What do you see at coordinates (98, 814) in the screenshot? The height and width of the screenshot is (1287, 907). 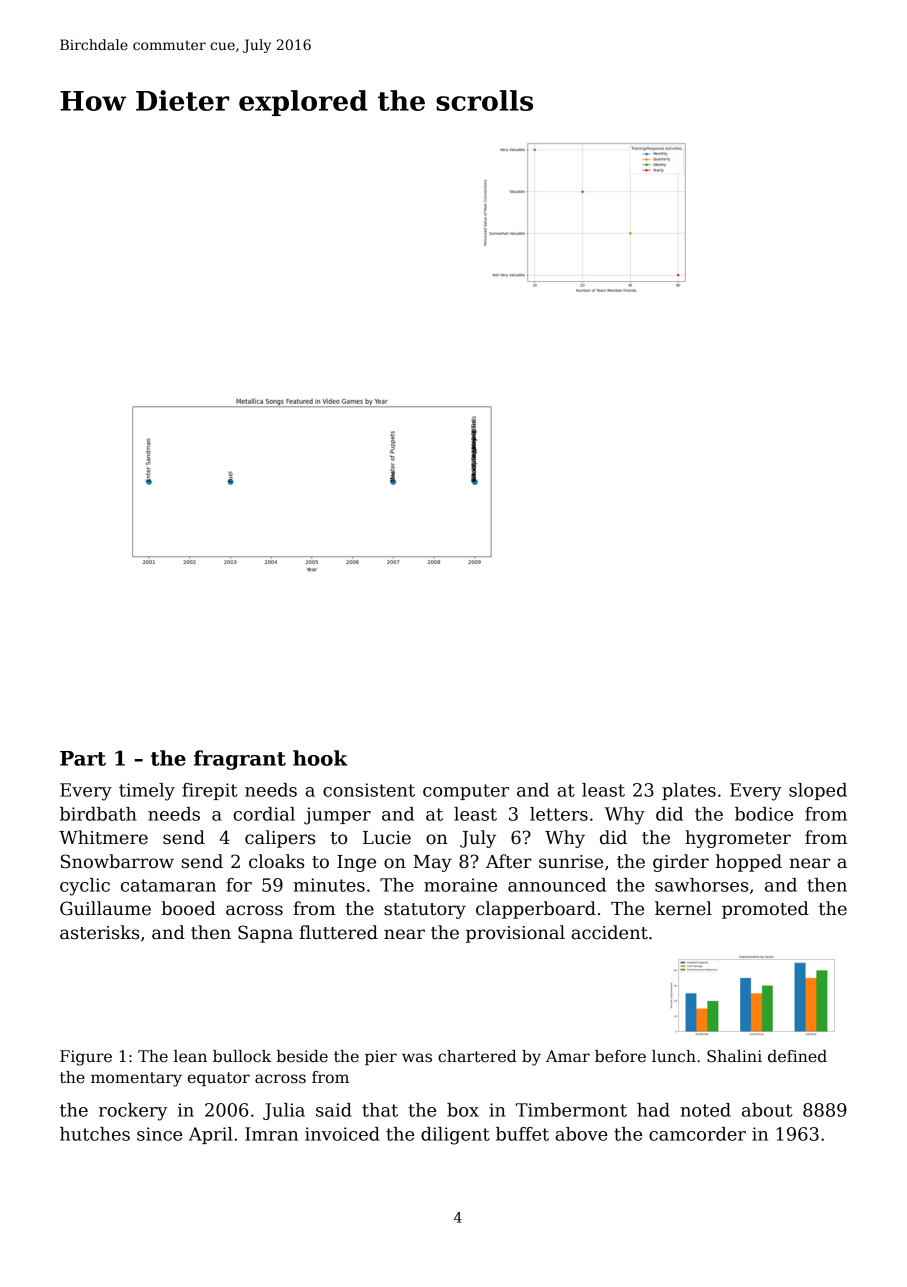 I see `birdbath` at bounding box center [98, 814].
